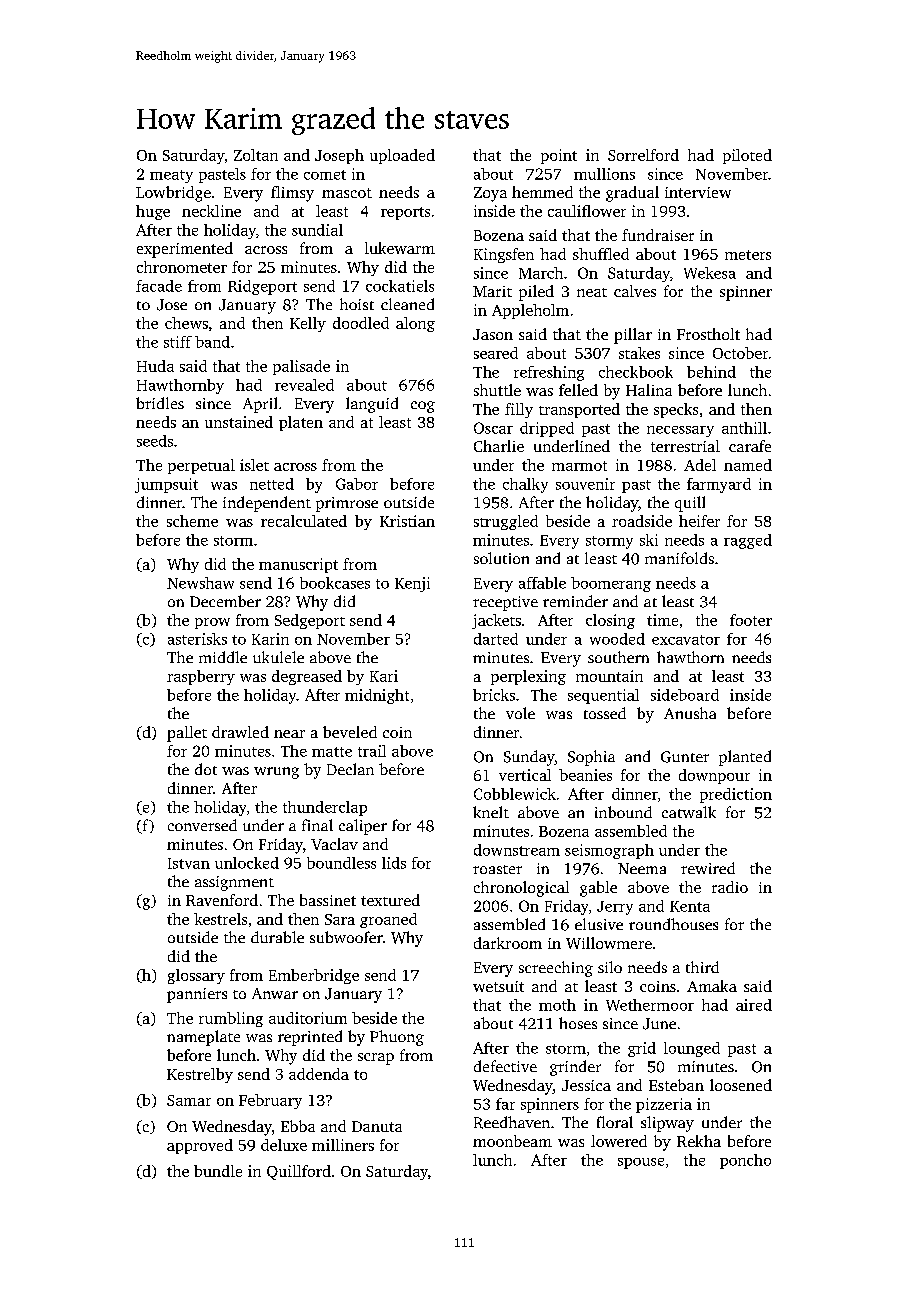  Describe the element at coordinates (284, 1145) in the document. I see `deluxe` at that location.
